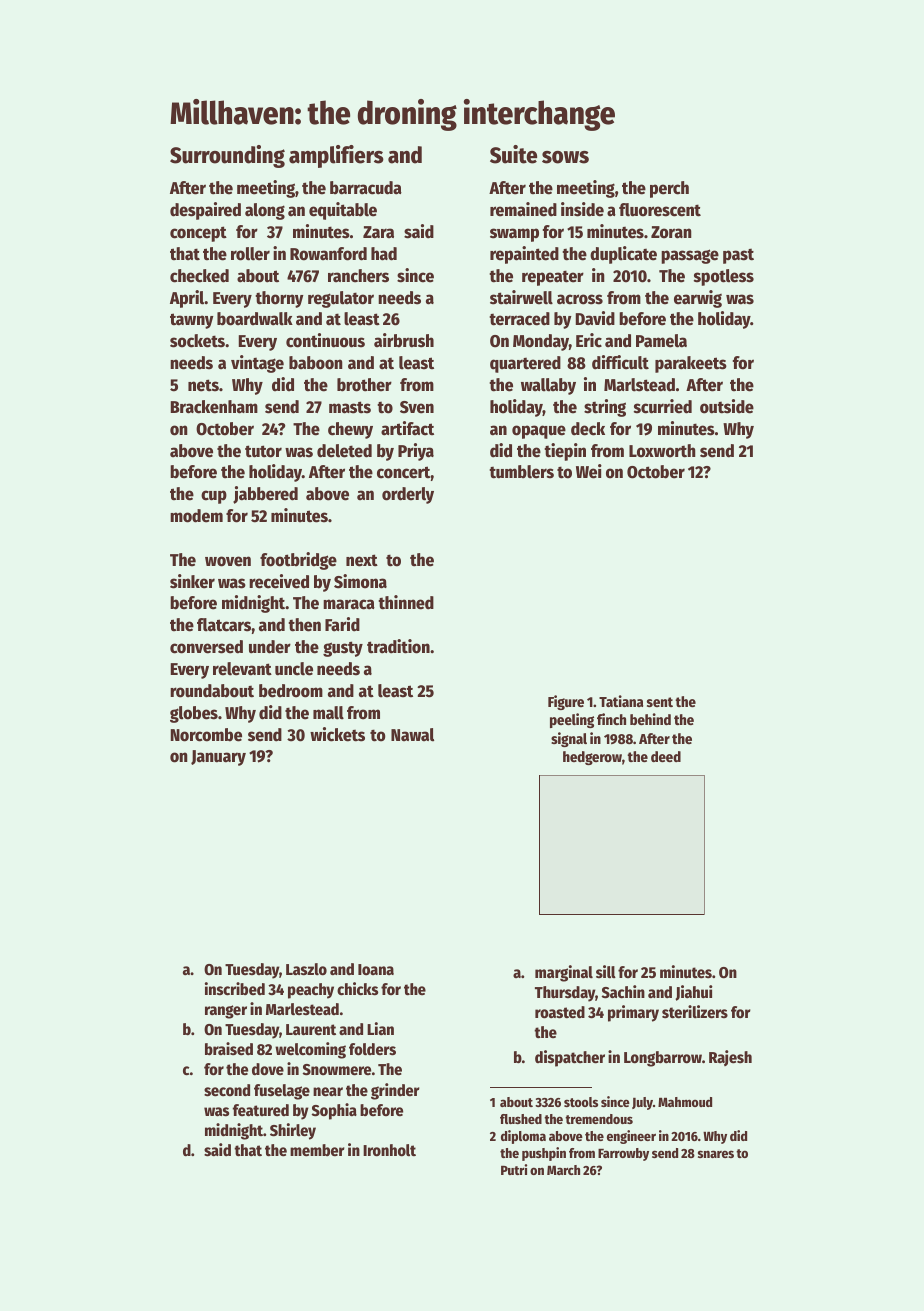 The image size is (924, 1311). What do you see at coordinates (525, 364) in the screenshot?
I see `quartered` at bounding box center [525, 364].
